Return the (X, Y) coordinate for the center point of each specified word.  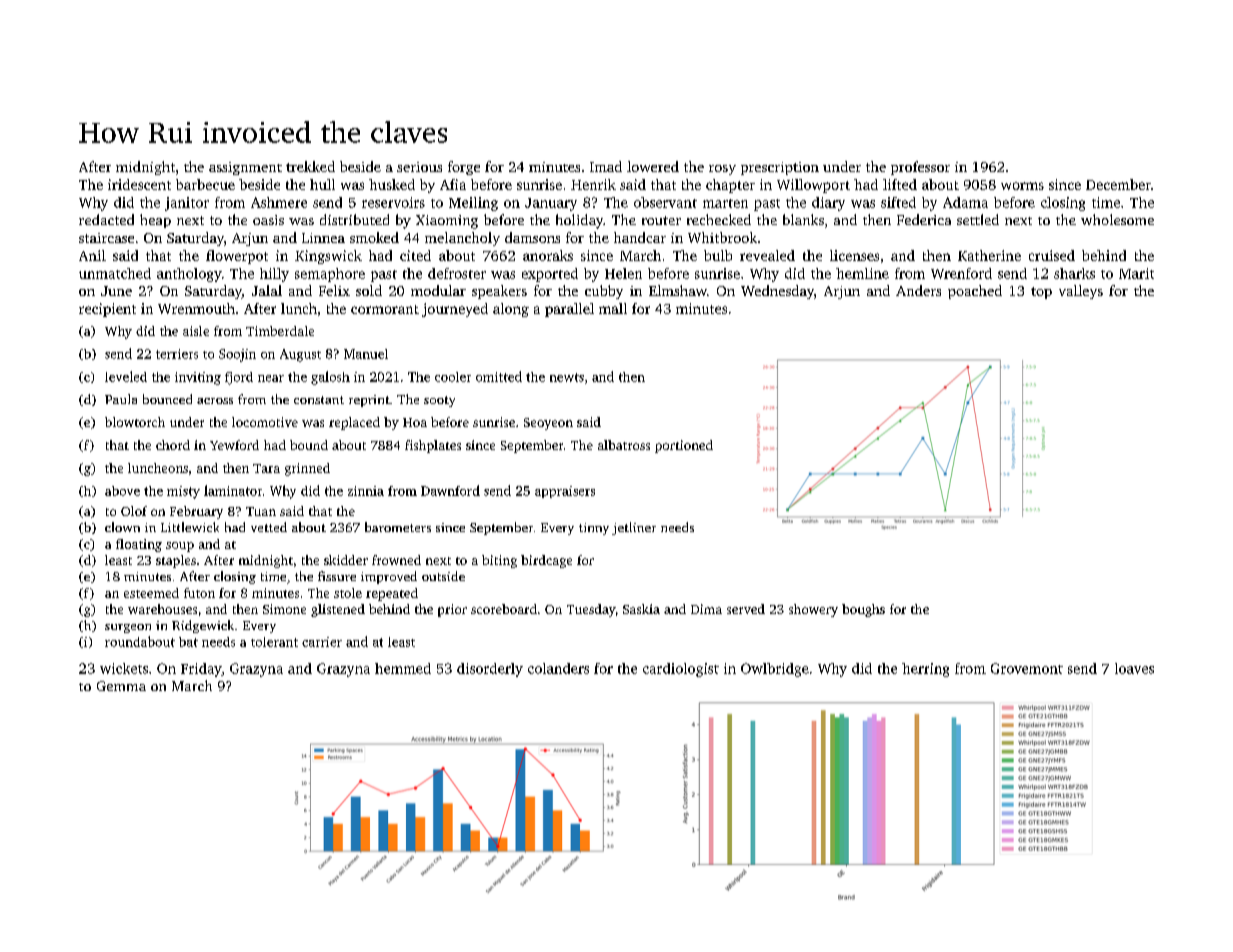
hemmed (403, 668)
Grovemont (1027, 668)
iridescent (139, 184)
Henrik (593, 184)
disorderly (490, 670)
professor (920, 168)
